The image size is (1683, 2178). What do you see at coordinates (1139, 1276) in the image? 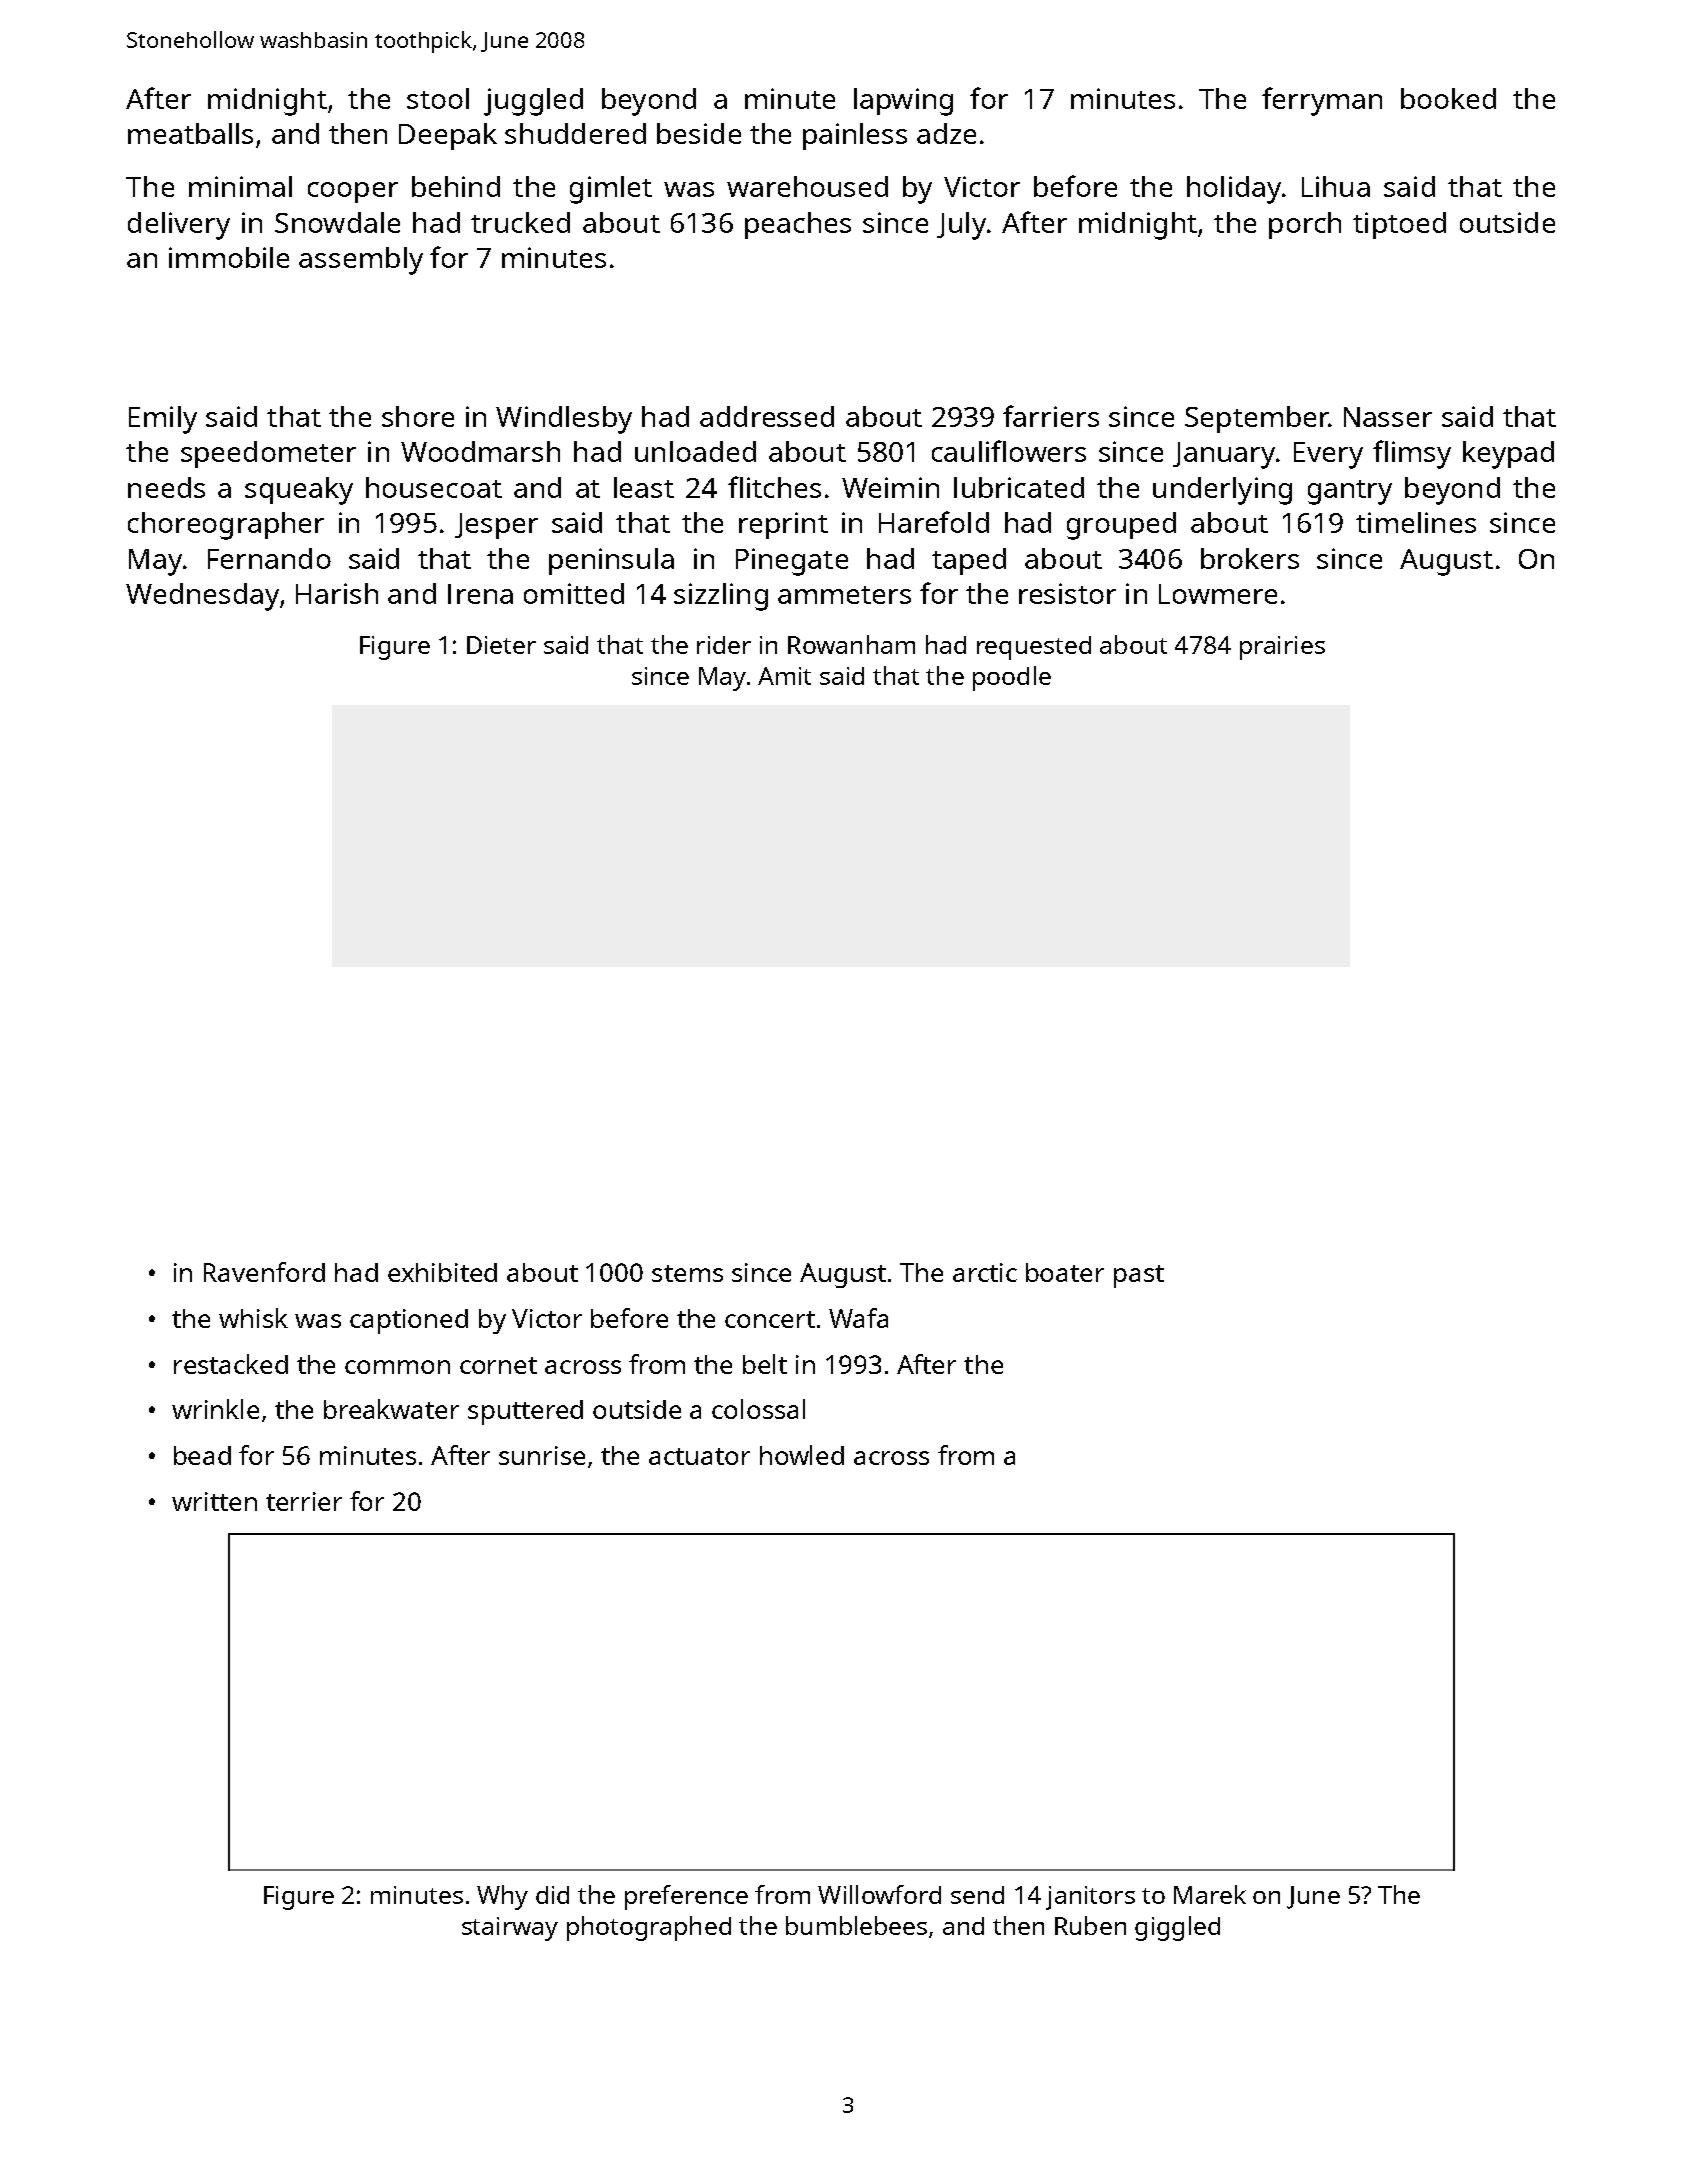
I see `past` at bounding box center [1139, 1276].
